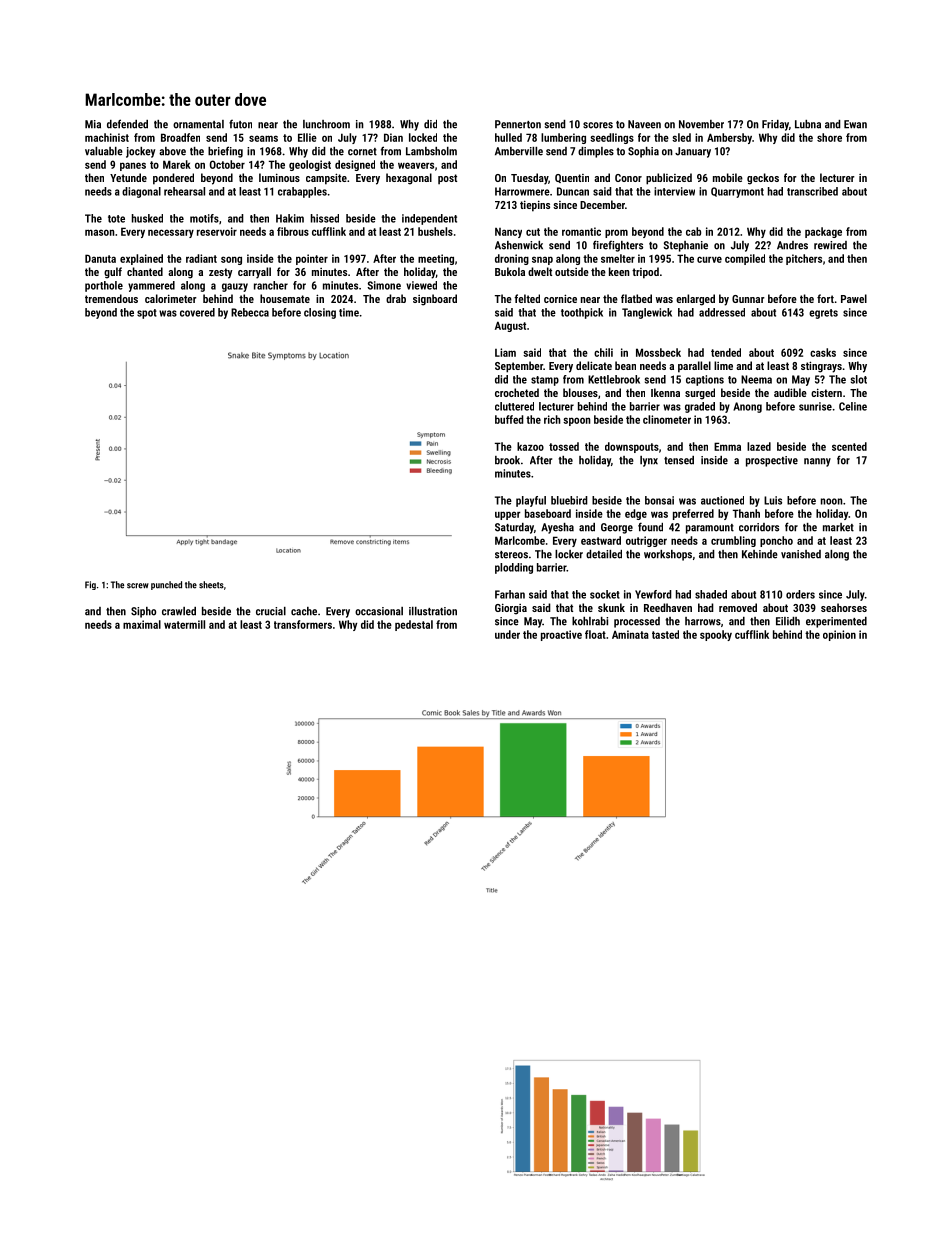 This screenshot has height=1233, width=952. I want to click on felted, so click(527, 298).
